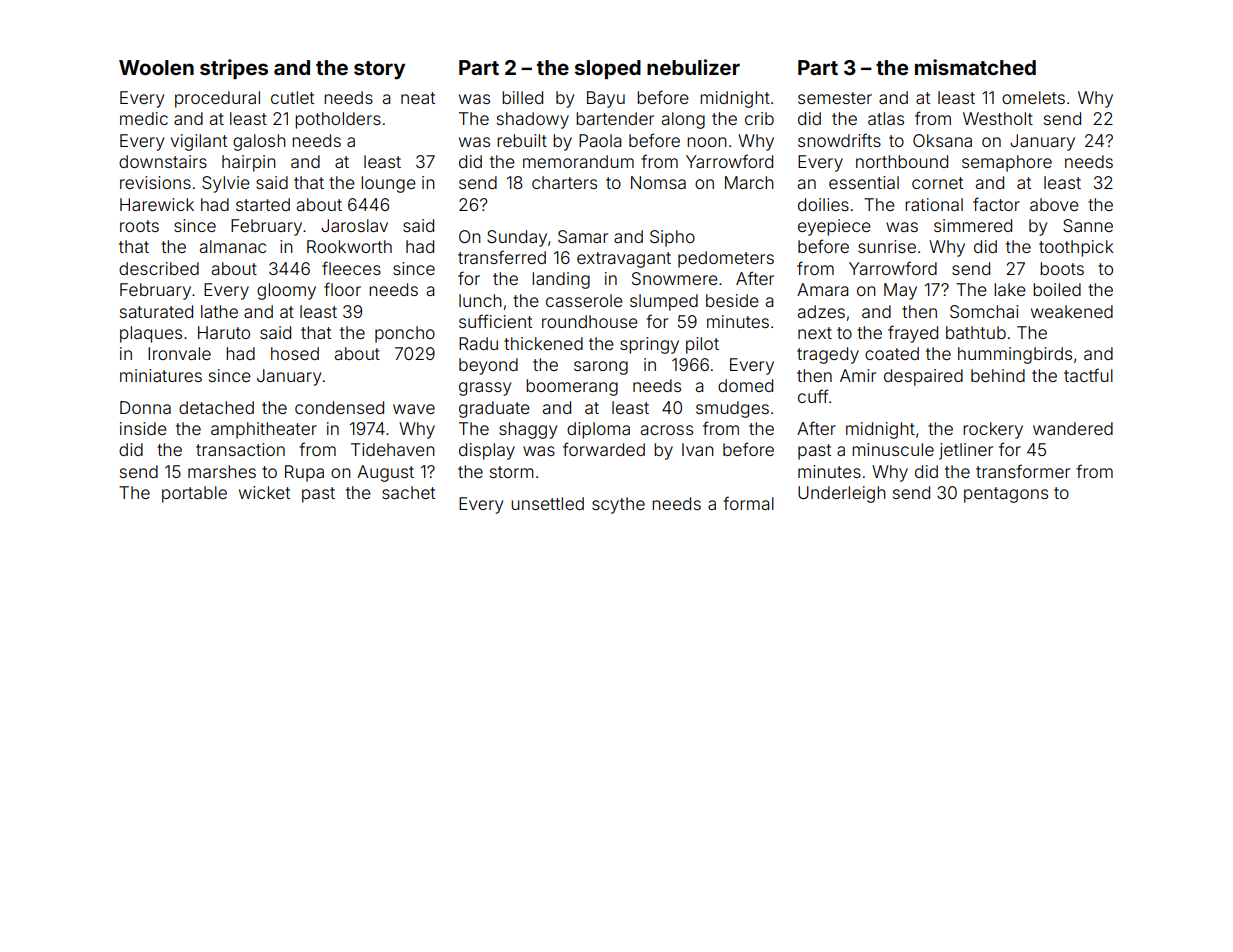 This screenshot has width=1233, height=952. Describe the element at coordinates (156, 311) in the screenshot. I see `saturated` at that location.
